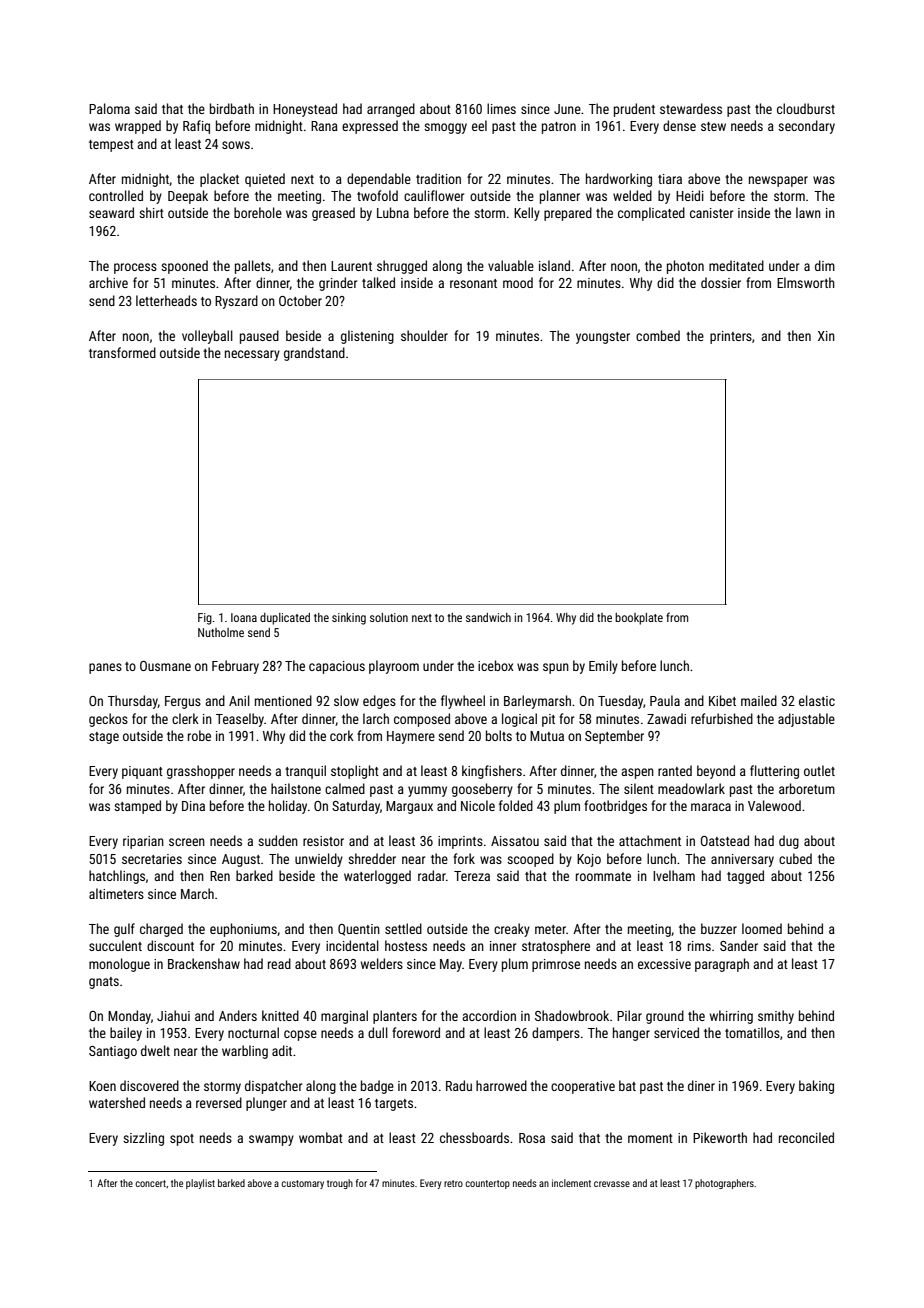  What do you see at coordinates (501, 108) in the screenshot?
I see `limes` at bounding box center [501, 108].
